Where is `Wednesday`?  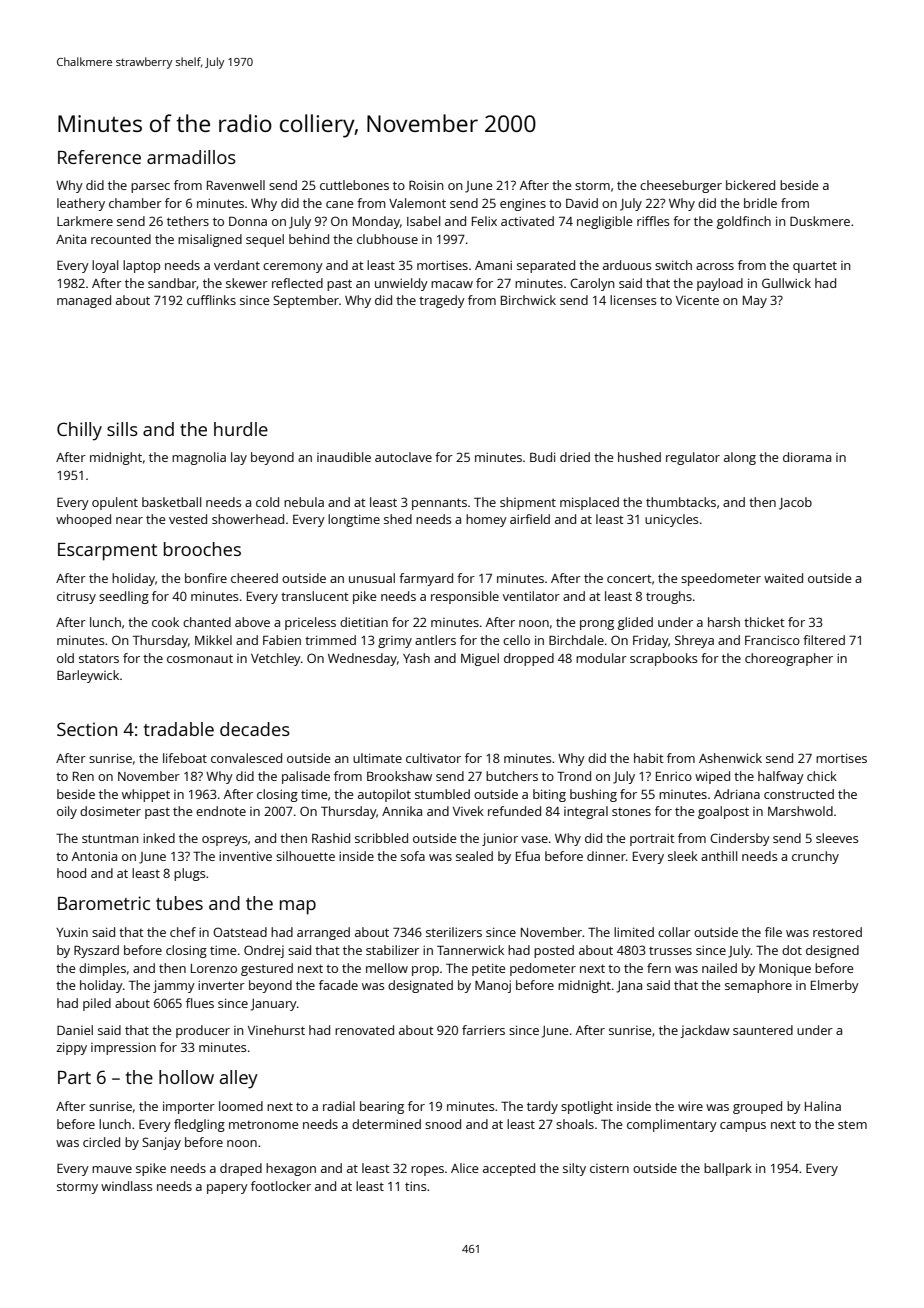 Wednesday is located at coordinates (362, 659).
